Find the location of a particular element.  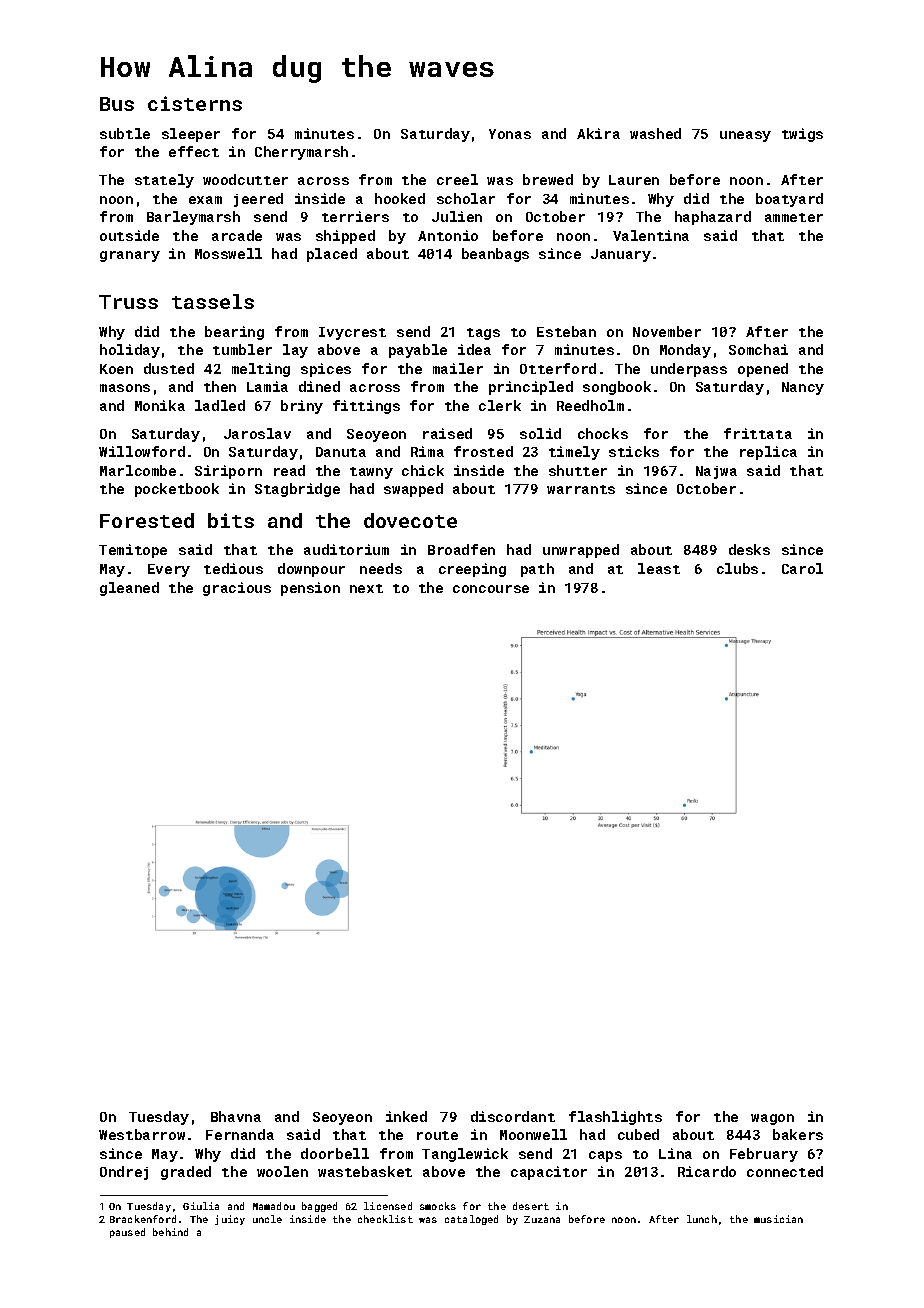

Barleymarsh is located at coordinates (193, 218).
